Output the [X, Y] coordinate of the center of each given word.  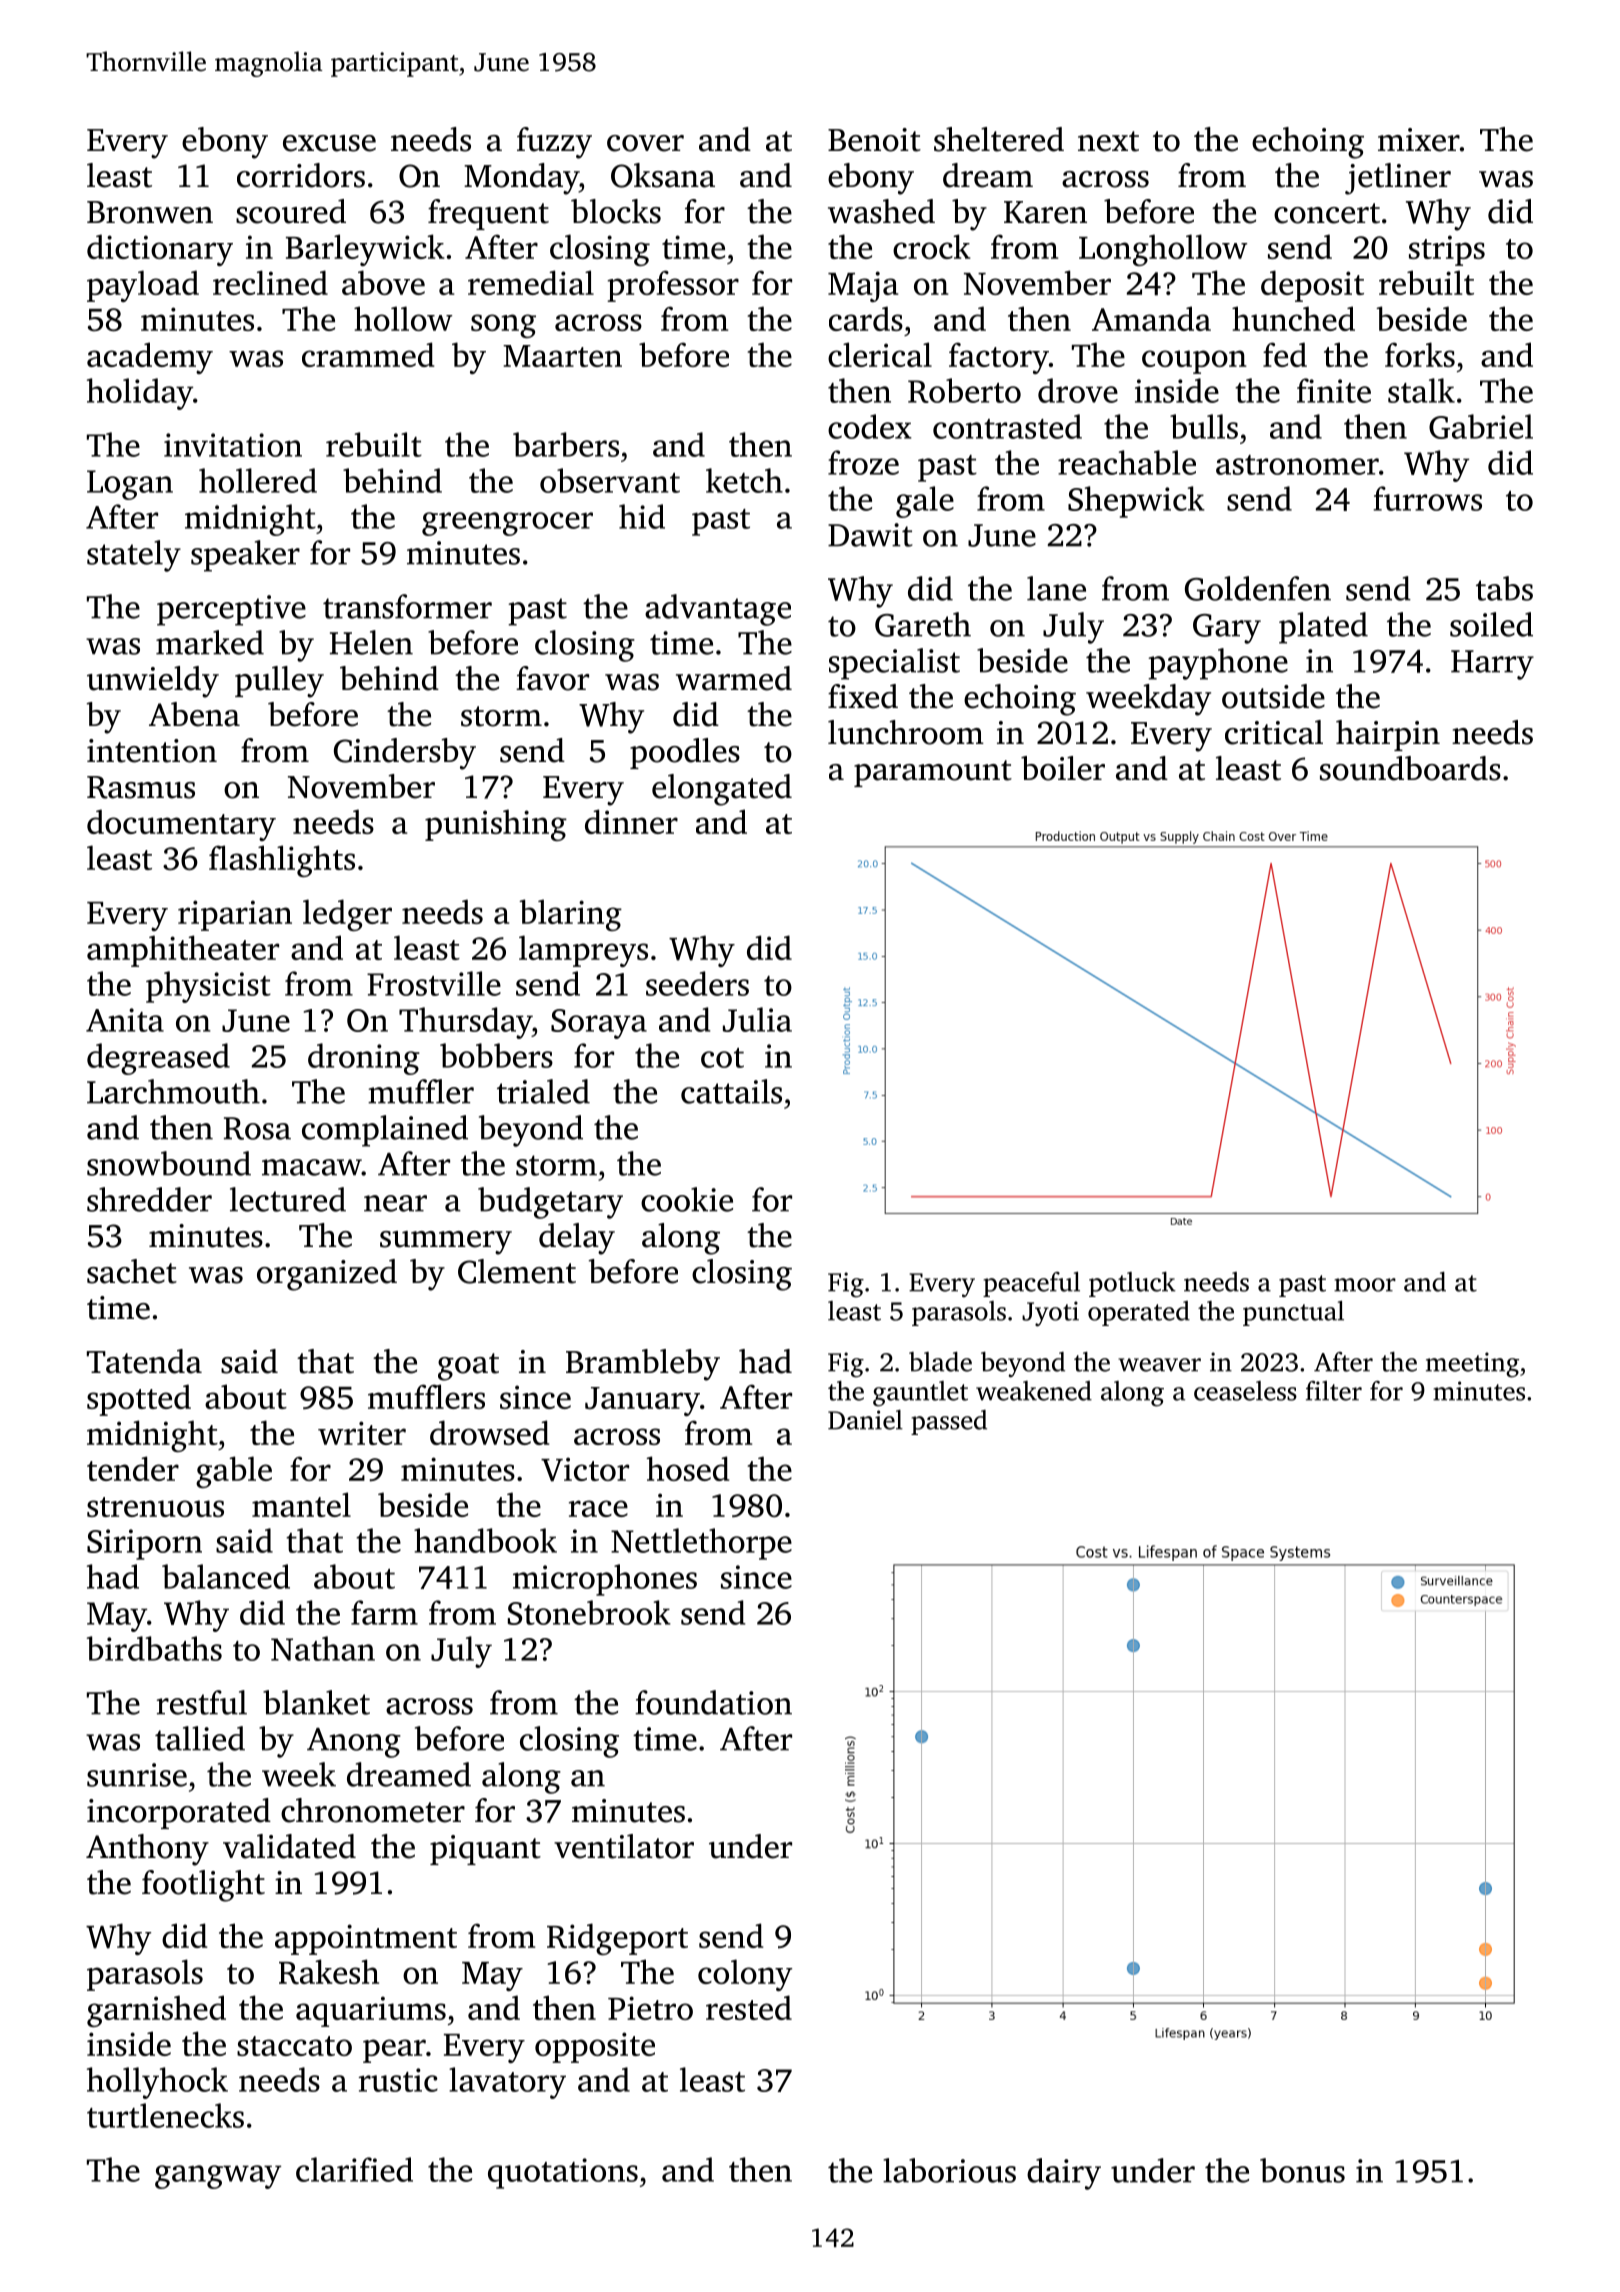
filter [1334, 1391]
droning [364, 1059]
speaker [245, 556]
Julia [757, 1019]
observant [610, 480]
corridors [301, 175]
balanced [226, 1576]
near [395, 1203]
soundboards [1410, 768]
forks [1420, 354]
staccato [294, 2046]
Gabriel [1481, 426]
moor [1365, 1285]
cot [722, 1058]
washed [881, 211]
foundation [713, 1702]
